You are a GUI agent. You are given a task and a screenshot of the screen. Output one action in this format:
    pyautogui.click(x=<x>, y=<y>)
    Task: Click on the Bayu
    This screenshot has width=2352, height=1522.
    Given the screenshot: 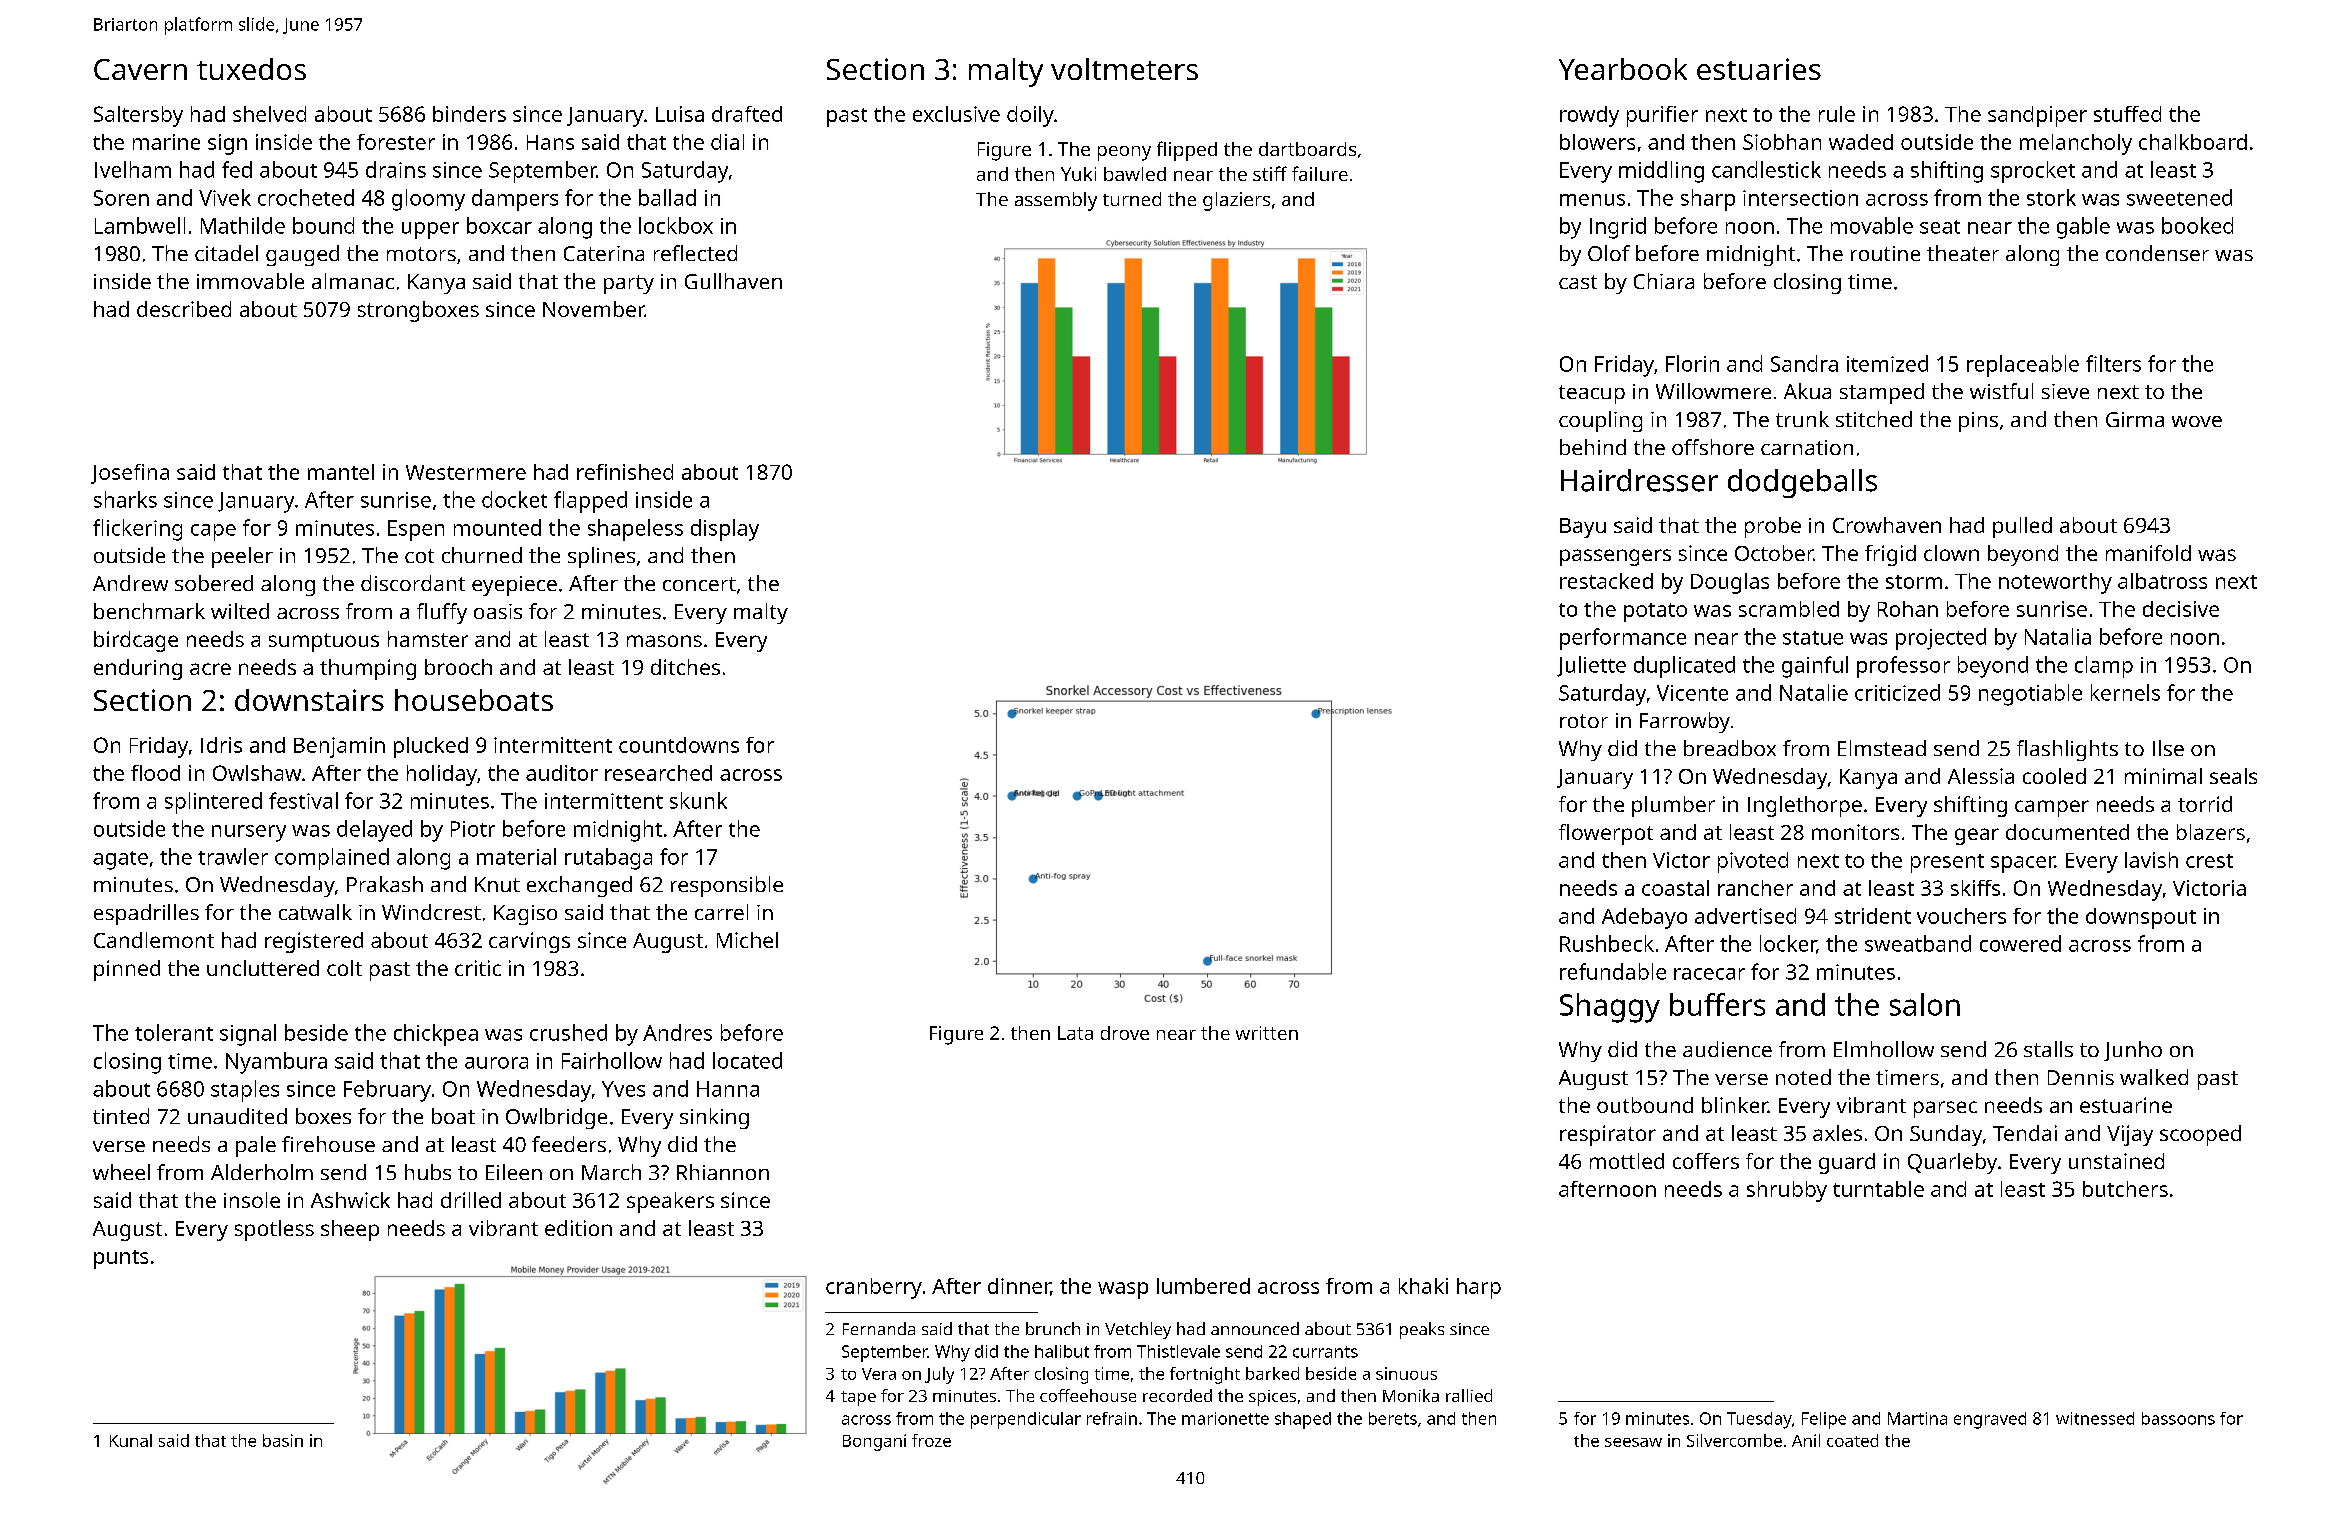 What is the action you would take?
    pyautogui.click(x=1583, y=528)
